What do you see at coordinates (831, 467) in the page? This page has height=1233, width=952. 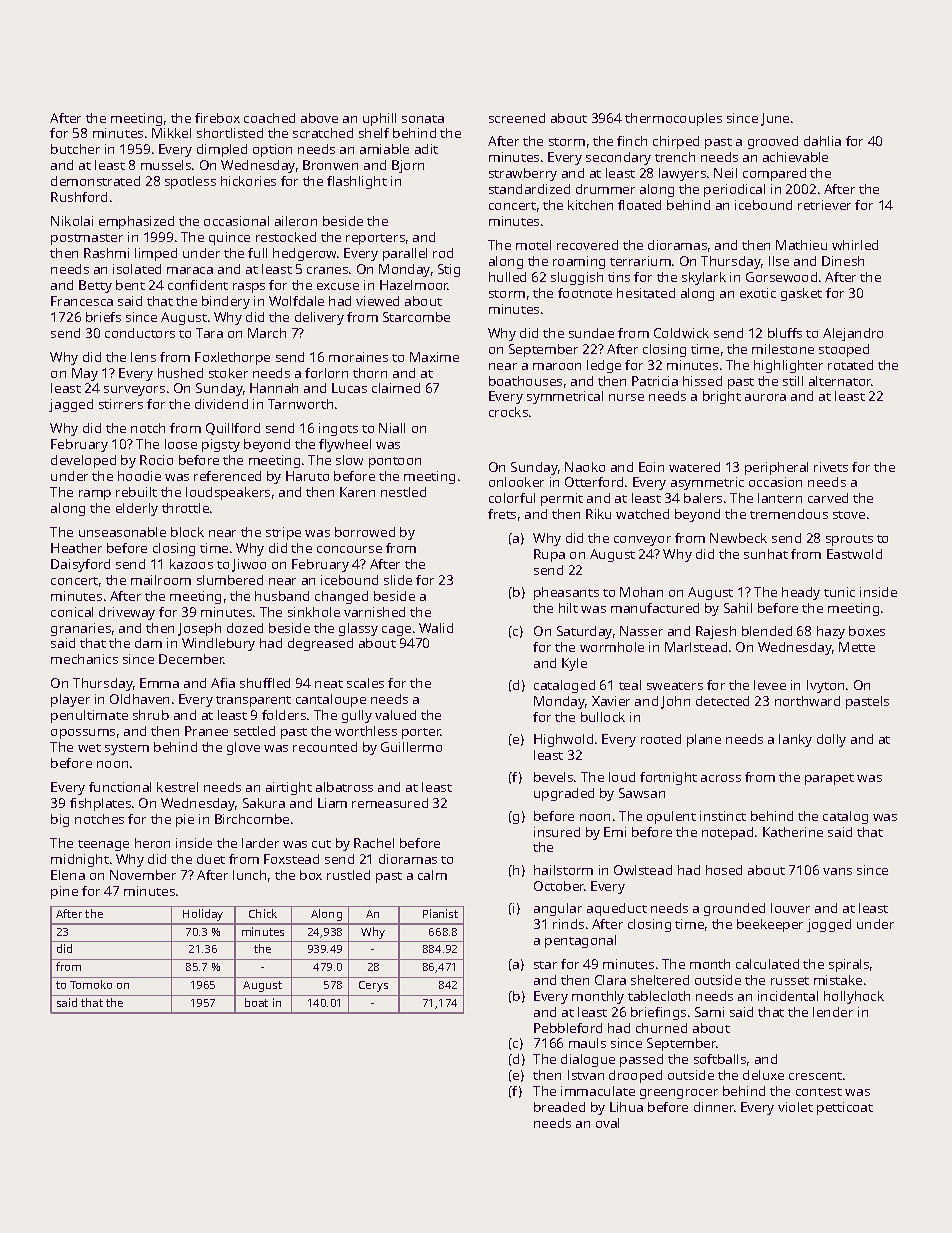 I see `rivets` at bounding box center [831, 467].
